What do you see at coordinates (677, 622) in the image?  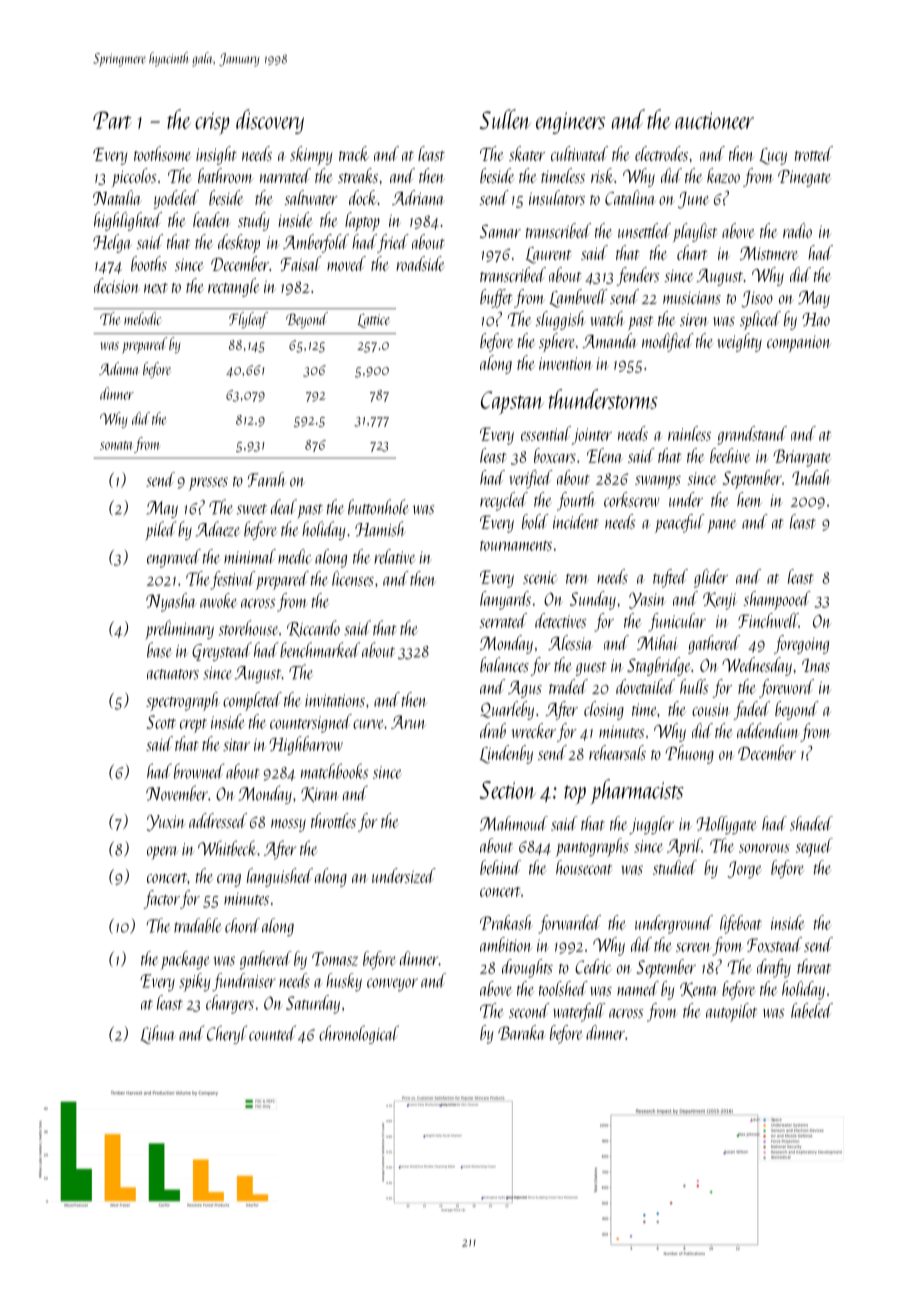 I see `funicular` at bounding box center [677, 622].
